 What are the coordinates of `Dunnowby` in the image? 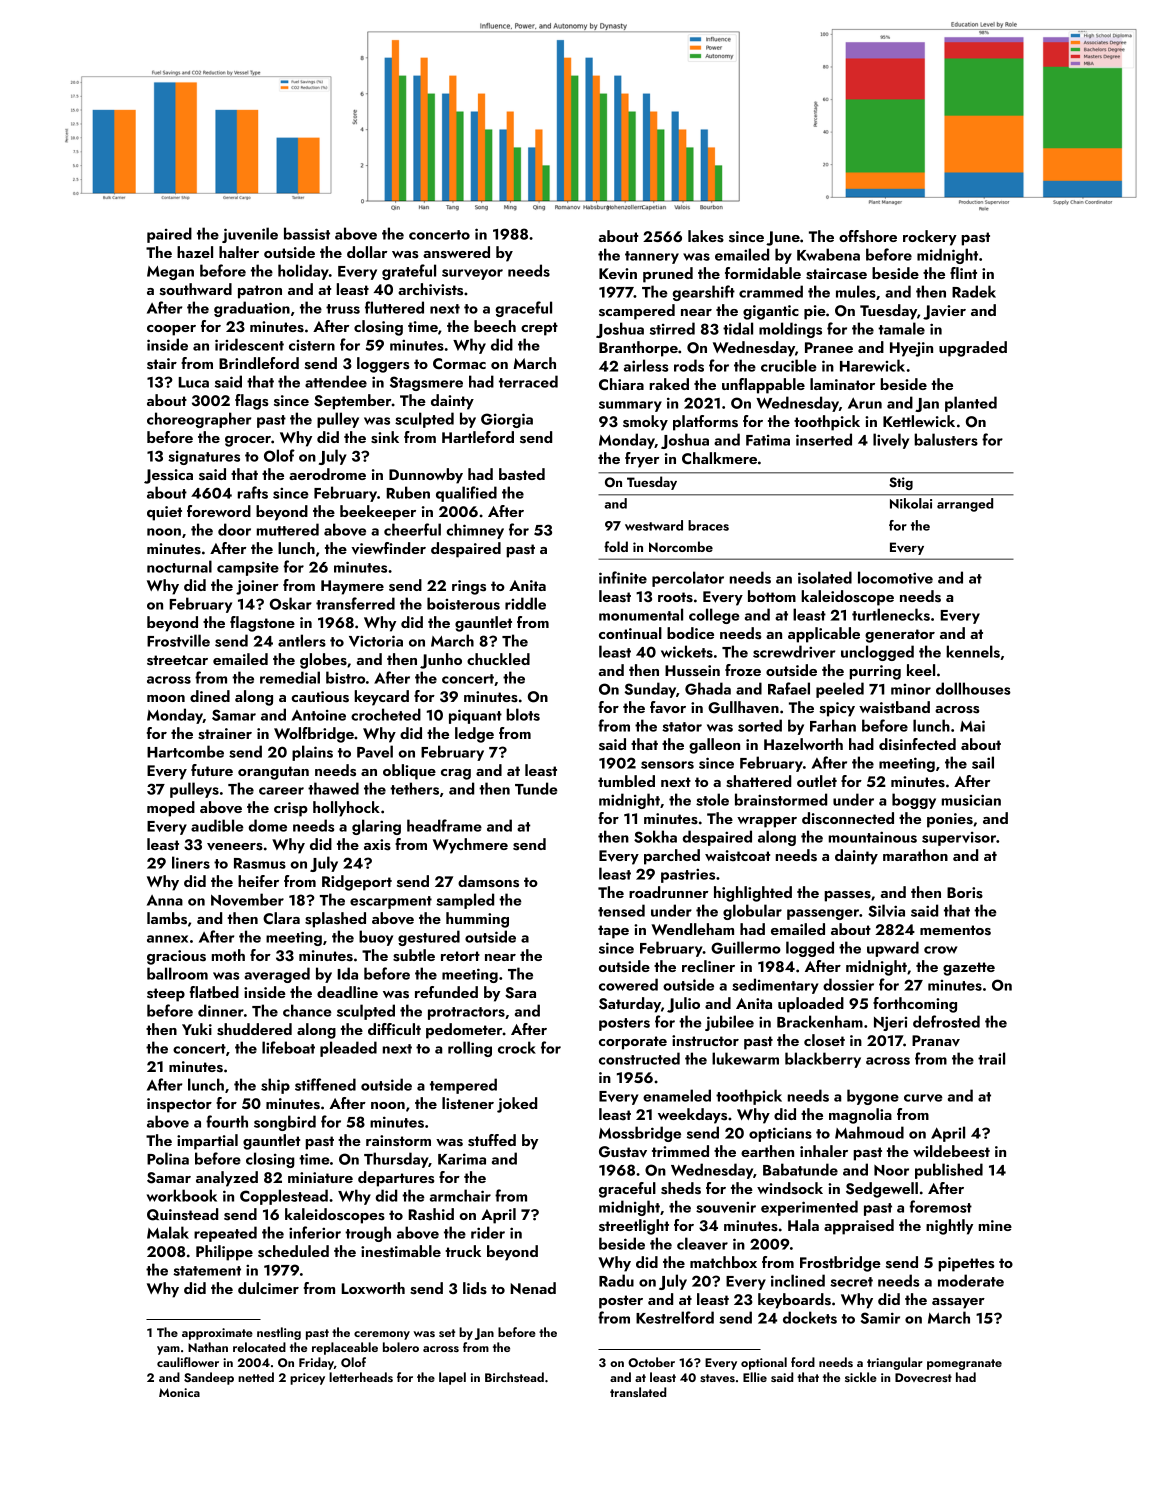 It's located at (426, 476).
